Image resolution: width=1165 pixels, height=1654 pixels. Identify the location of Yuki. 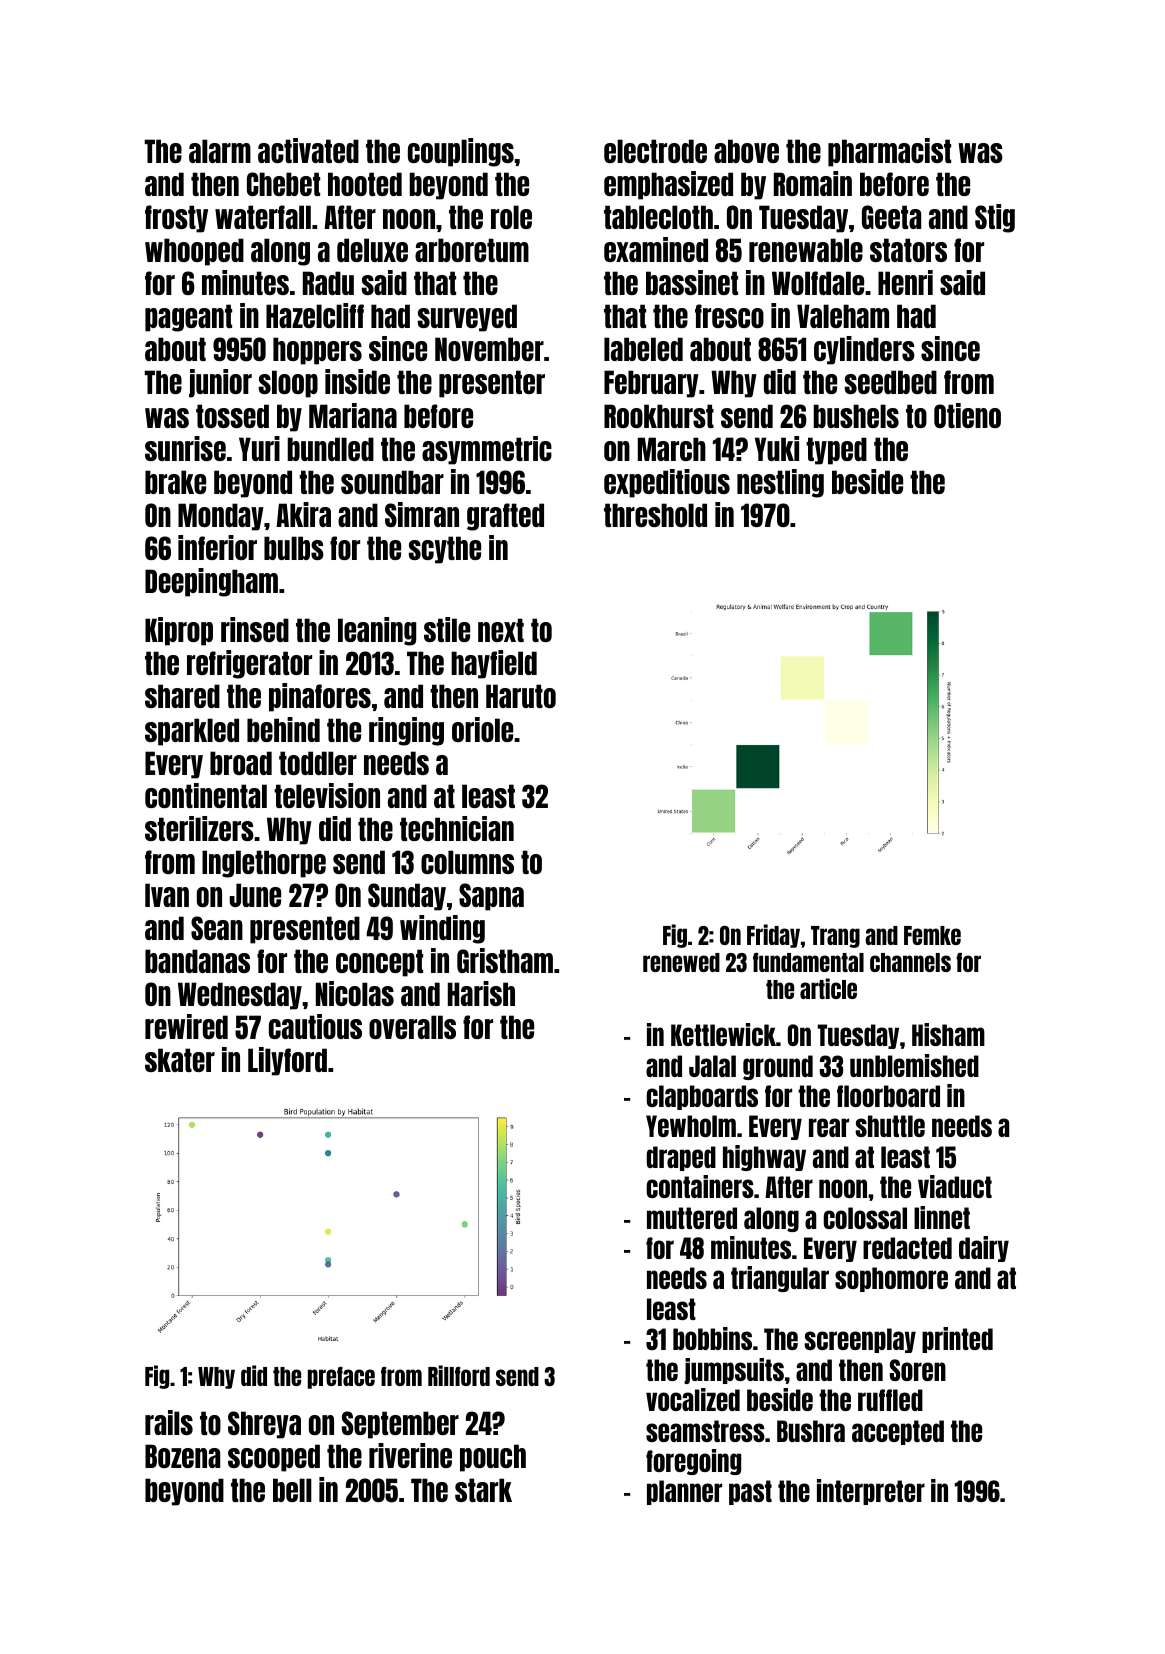
(777, 448).
